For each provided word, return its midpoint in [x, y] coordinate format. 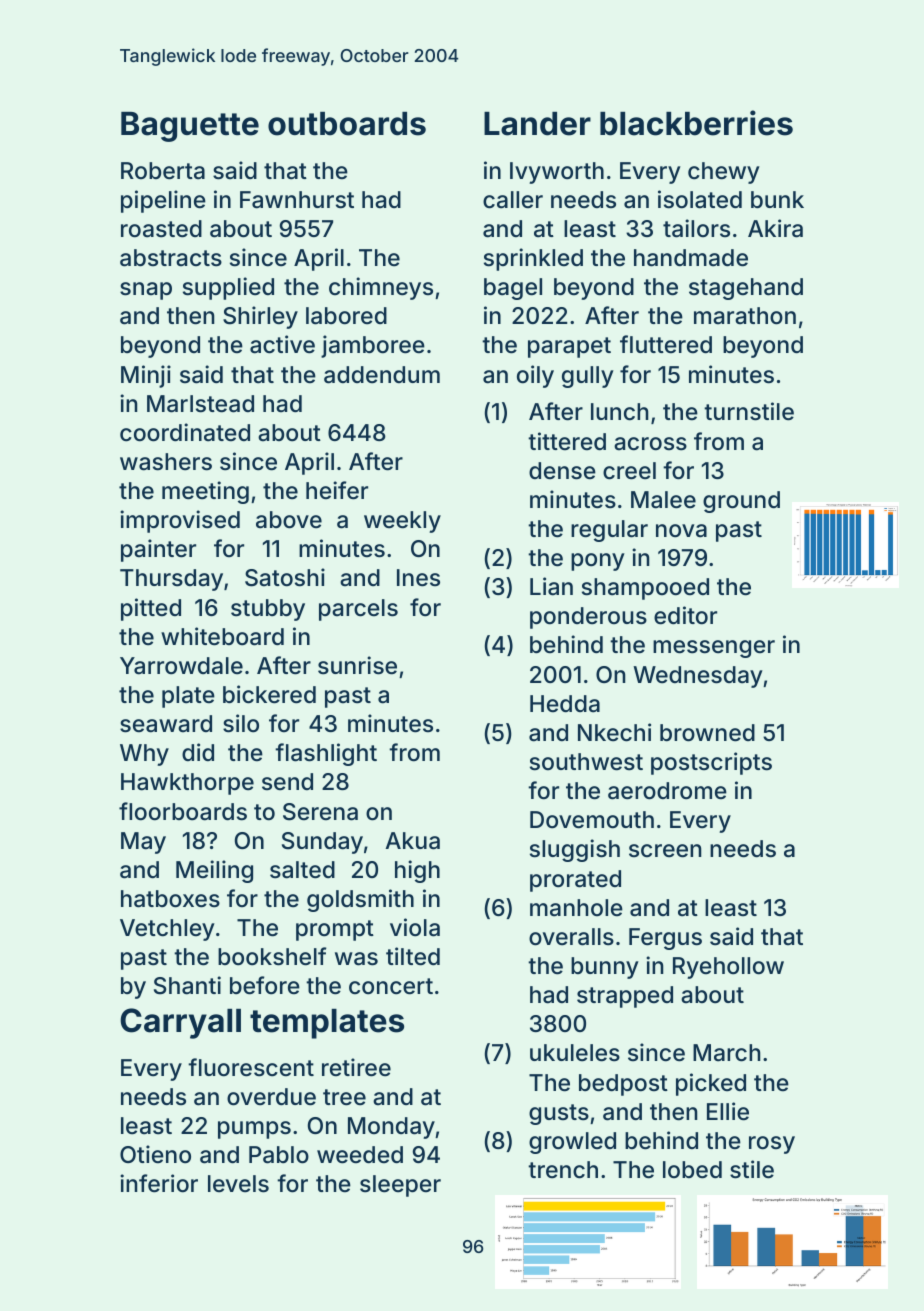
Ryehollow [728, 968]
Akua [413, 841]
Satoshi [285, 577]
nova [681, 531]
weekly [402, 522]
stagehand [746, 289]
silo [241, 723]
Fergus [665, 939]
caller [513, 200]
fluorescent [251, 1067]
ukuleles [575, 1053]
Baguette [190, 127]
